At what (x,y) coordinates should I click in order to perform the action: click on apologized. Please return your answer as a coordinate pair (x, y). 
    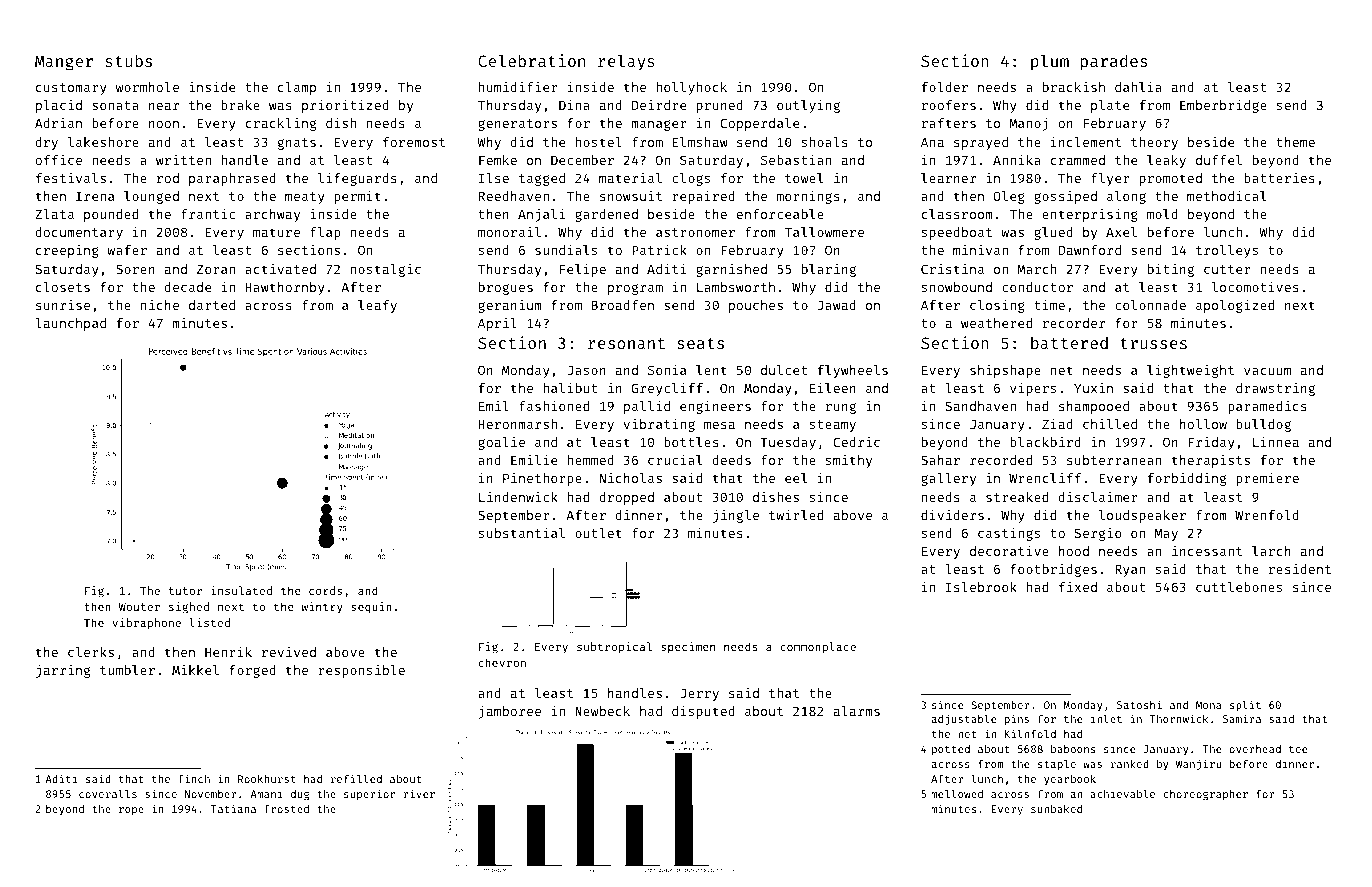
    Looking at the image, I should click on (1235, 306).
